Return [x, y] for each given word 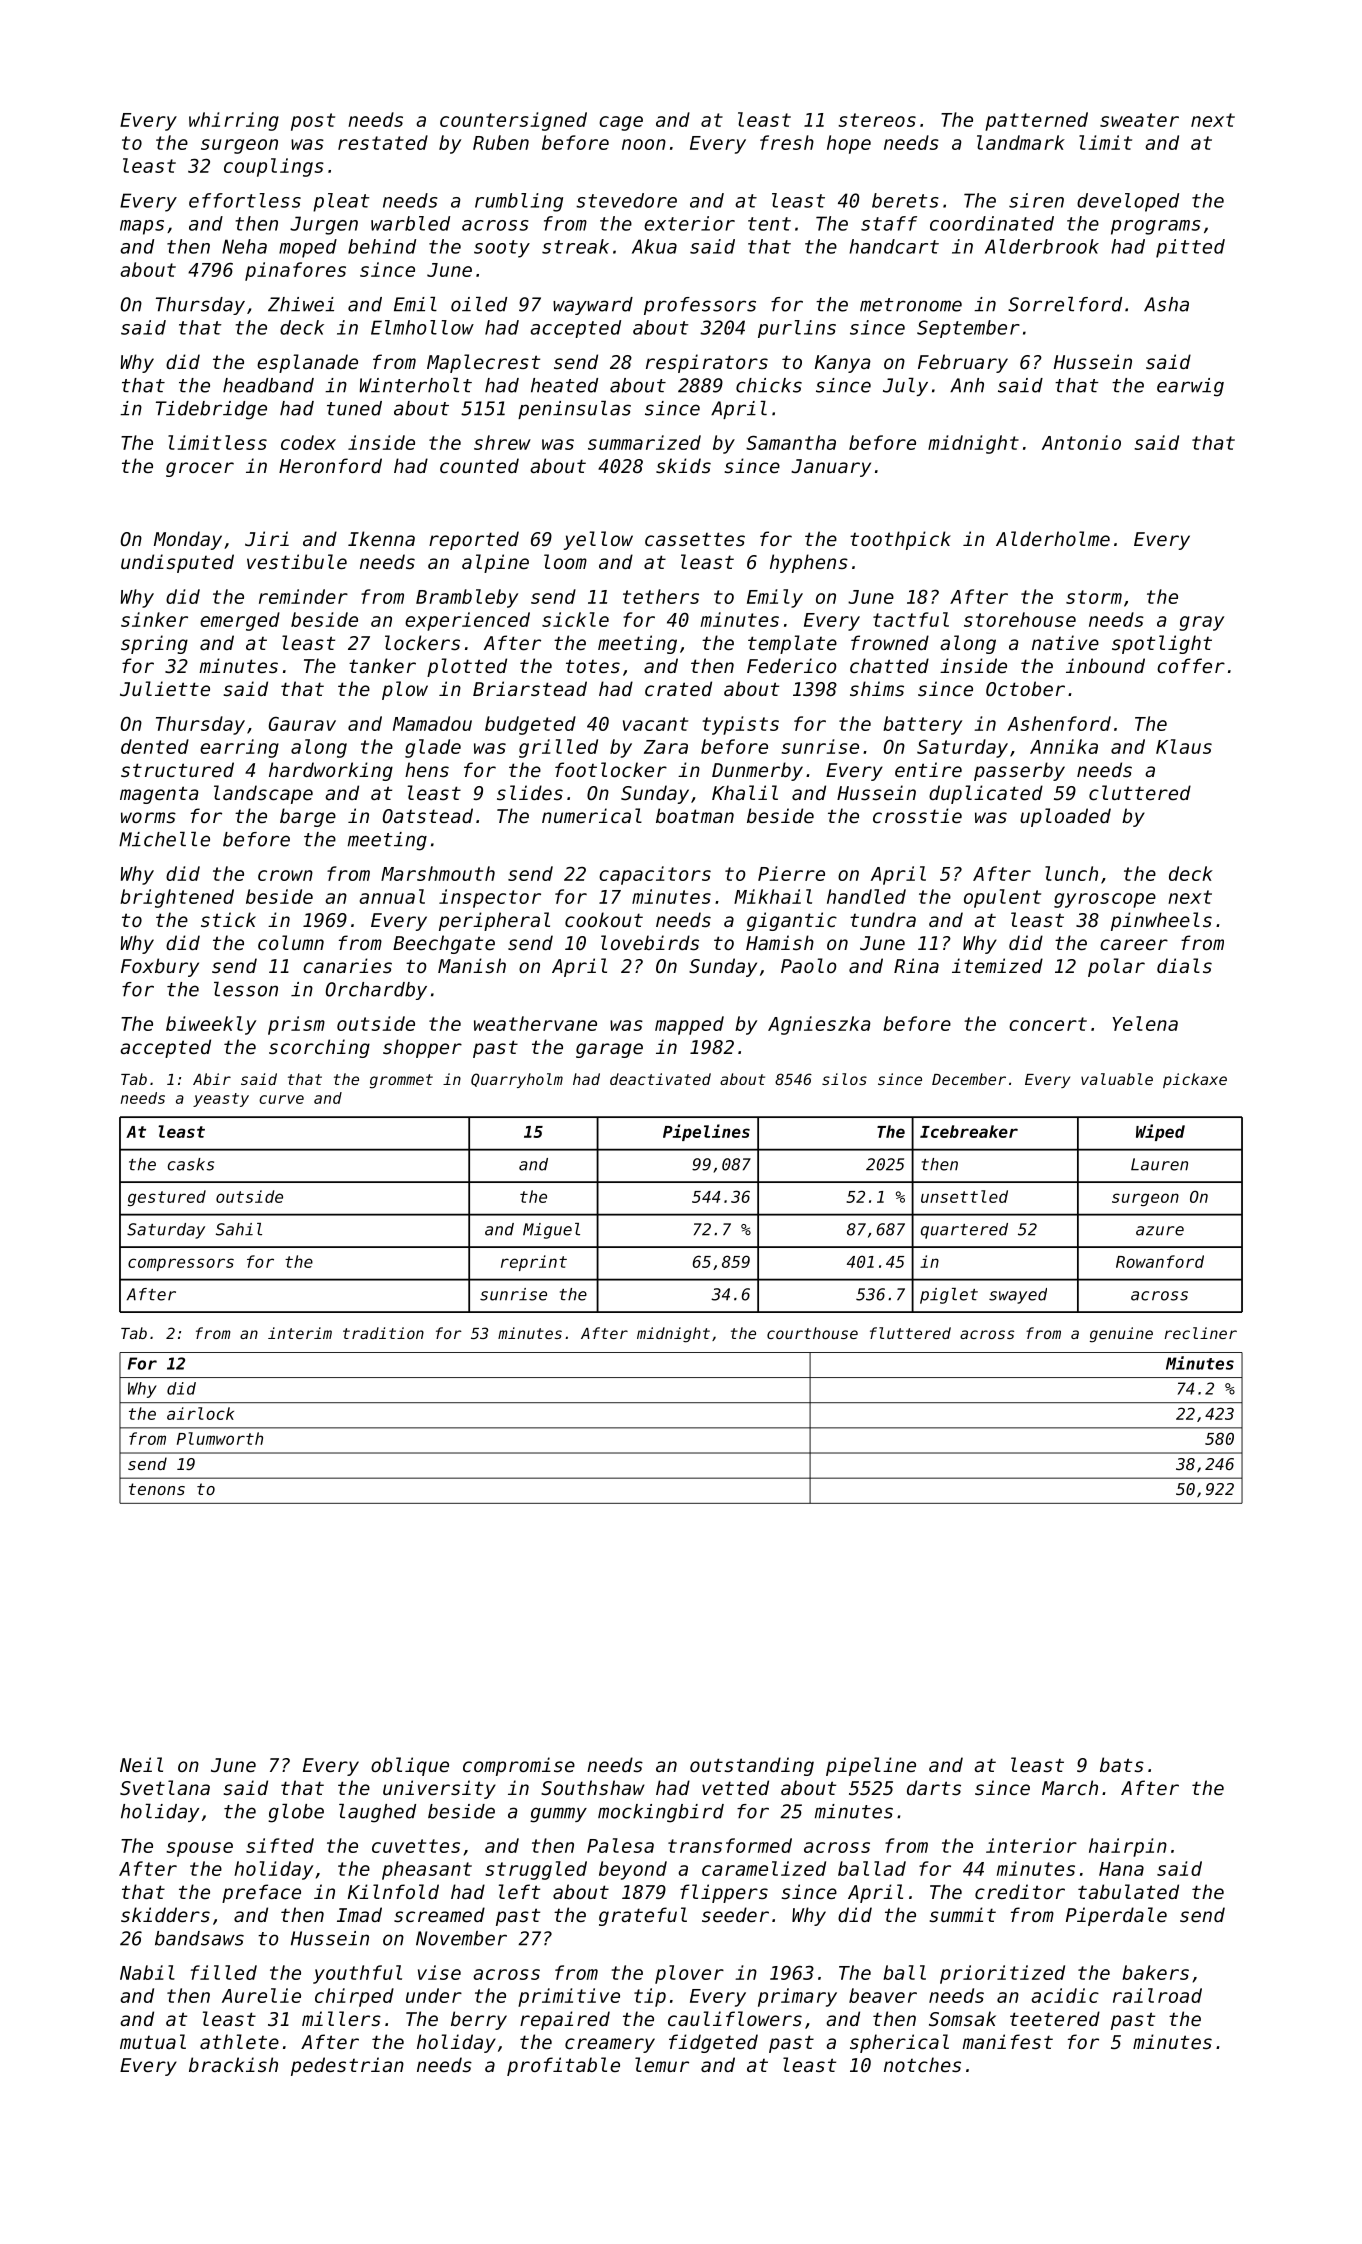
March [1070, 1787]
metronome [911, 305]
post [313, 122]
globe [296, 1813]
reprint [534, 1263]
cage [621, 123]
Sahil [239, 1229]
